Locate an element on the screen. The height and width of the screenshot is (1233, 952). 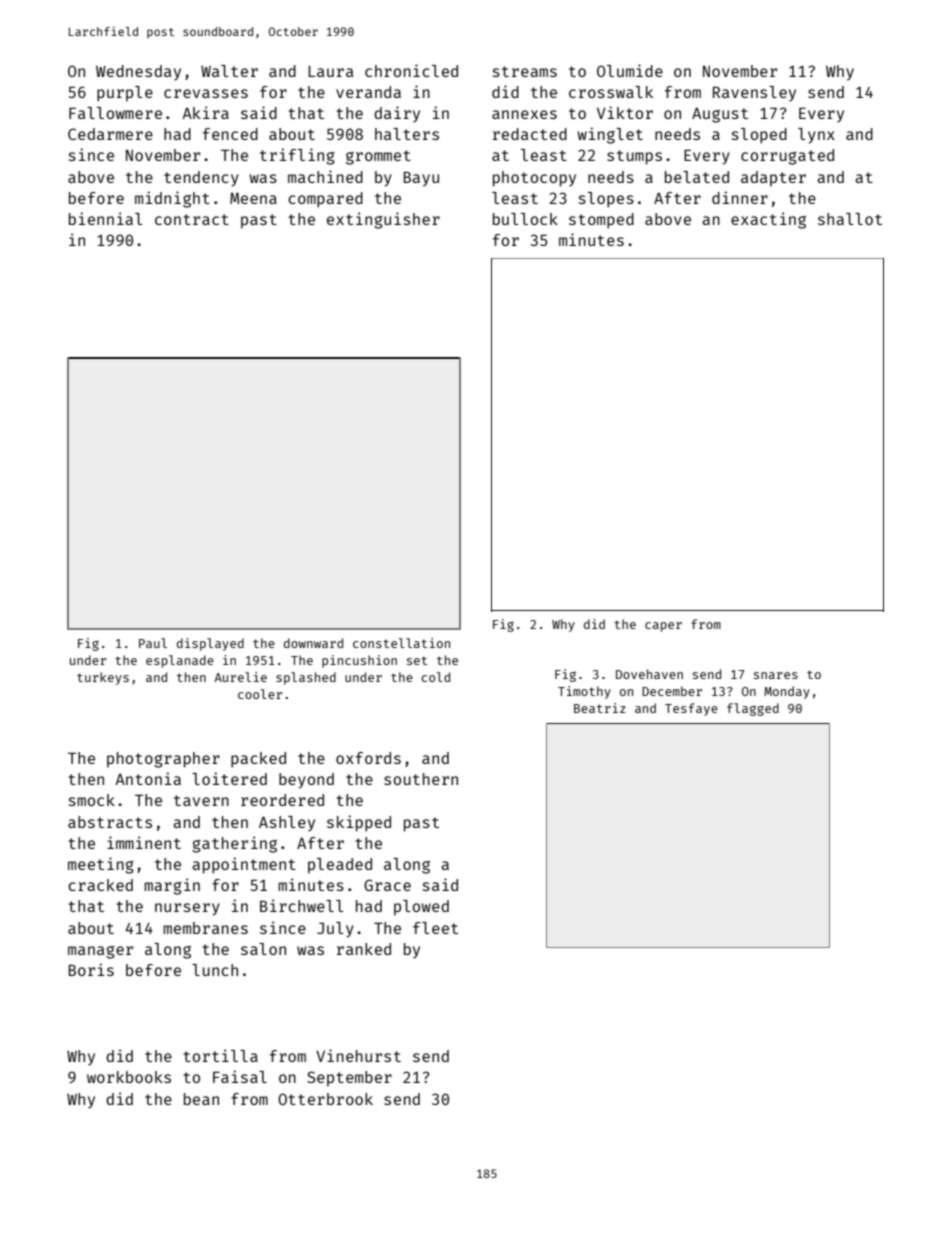
purple is located at coordinates (125, 94).
